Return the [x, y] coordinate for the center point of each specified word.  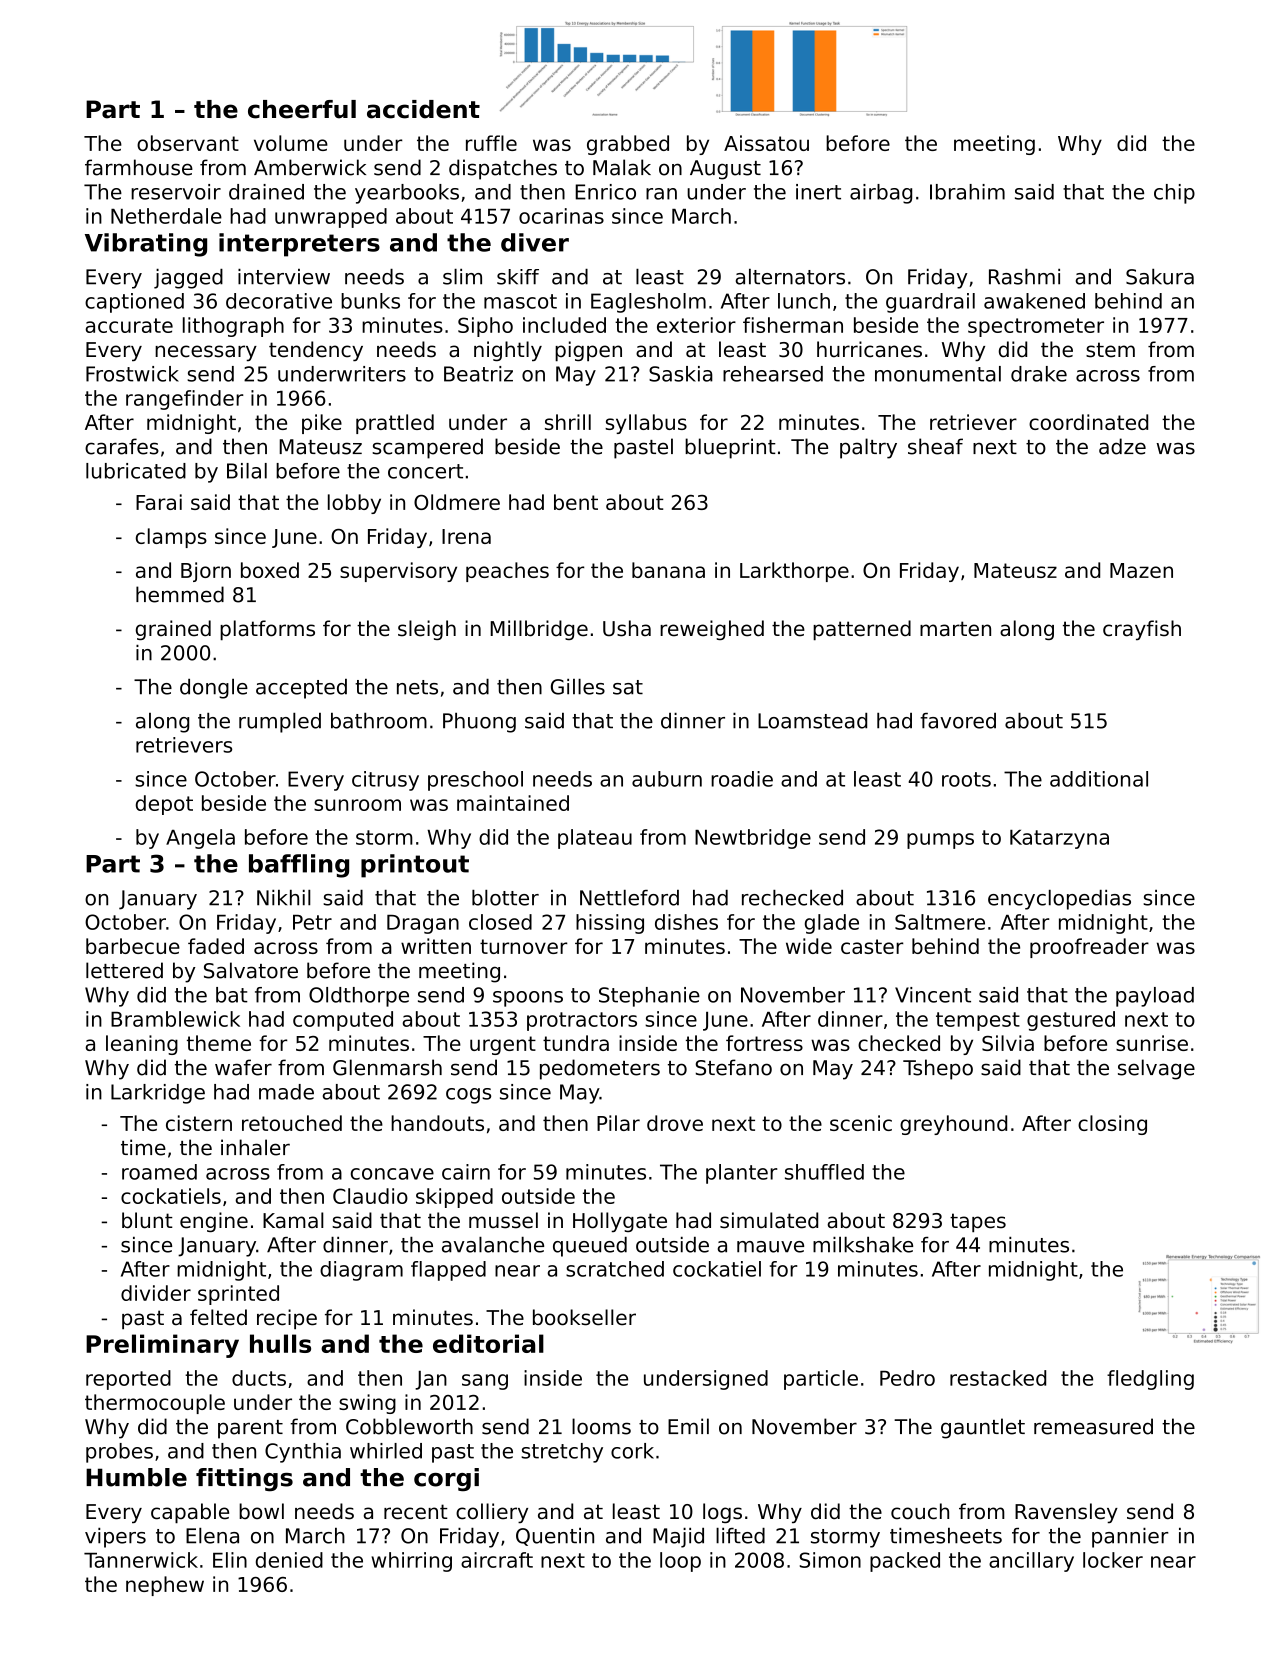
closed [500, 922]
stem [1110, 350]
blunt [147, 1220]
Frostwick [132, 374]
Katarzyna [1059, 839]
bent [576, 502]
